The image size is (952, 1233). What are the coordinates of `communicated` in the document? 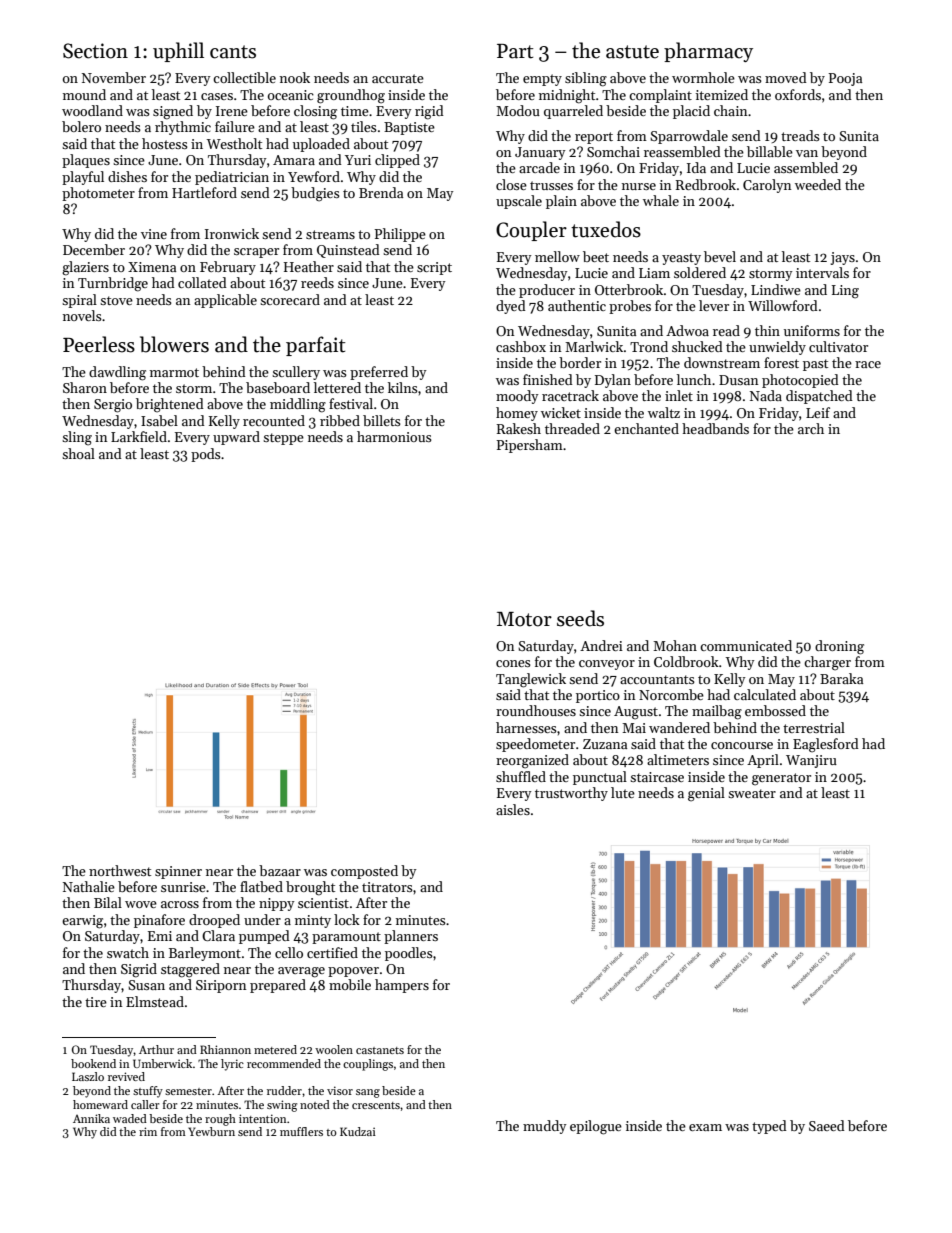 It's located at (746, 645).
